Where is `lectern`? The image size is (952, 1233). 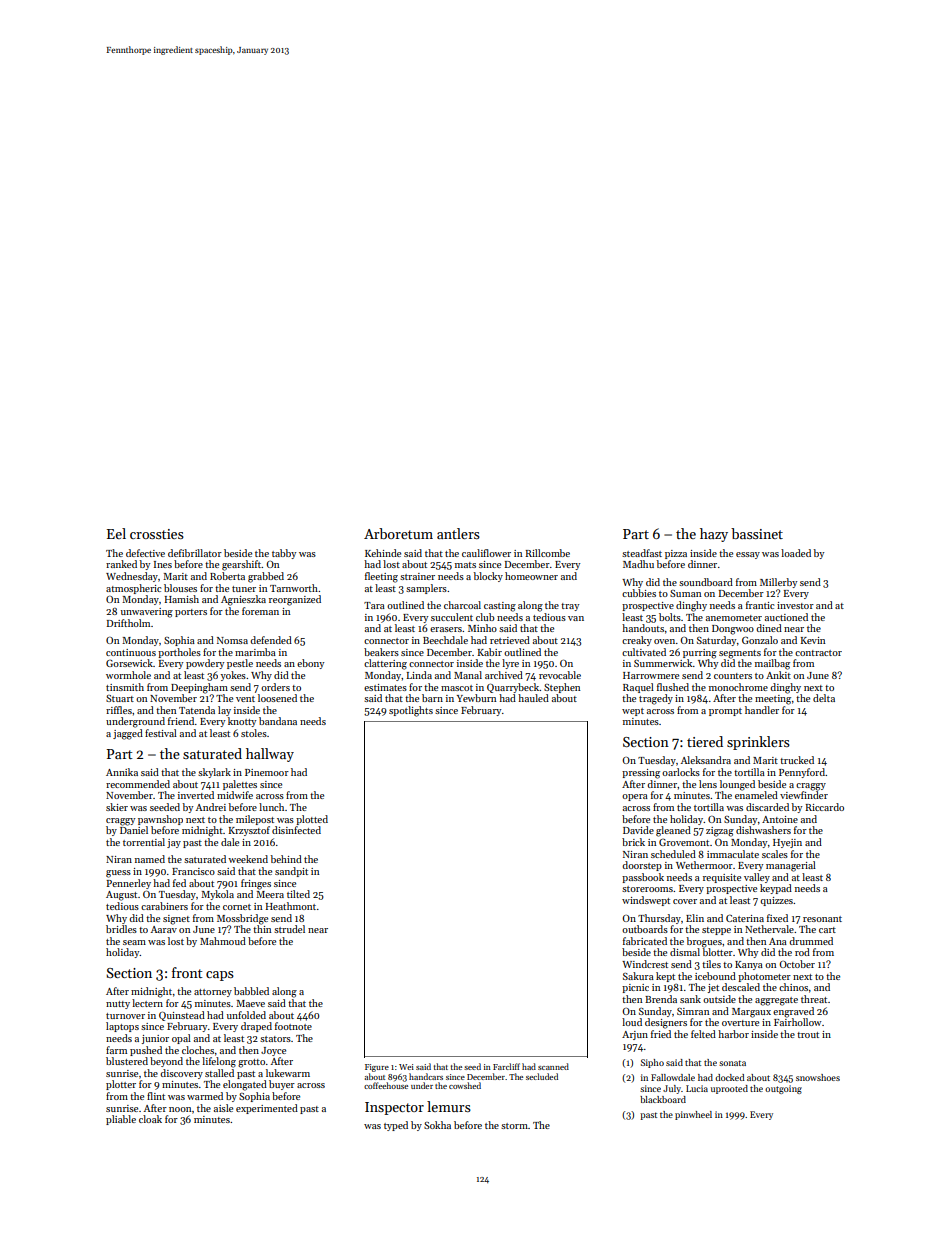 lectern is located at coordinates (147, 1003).
